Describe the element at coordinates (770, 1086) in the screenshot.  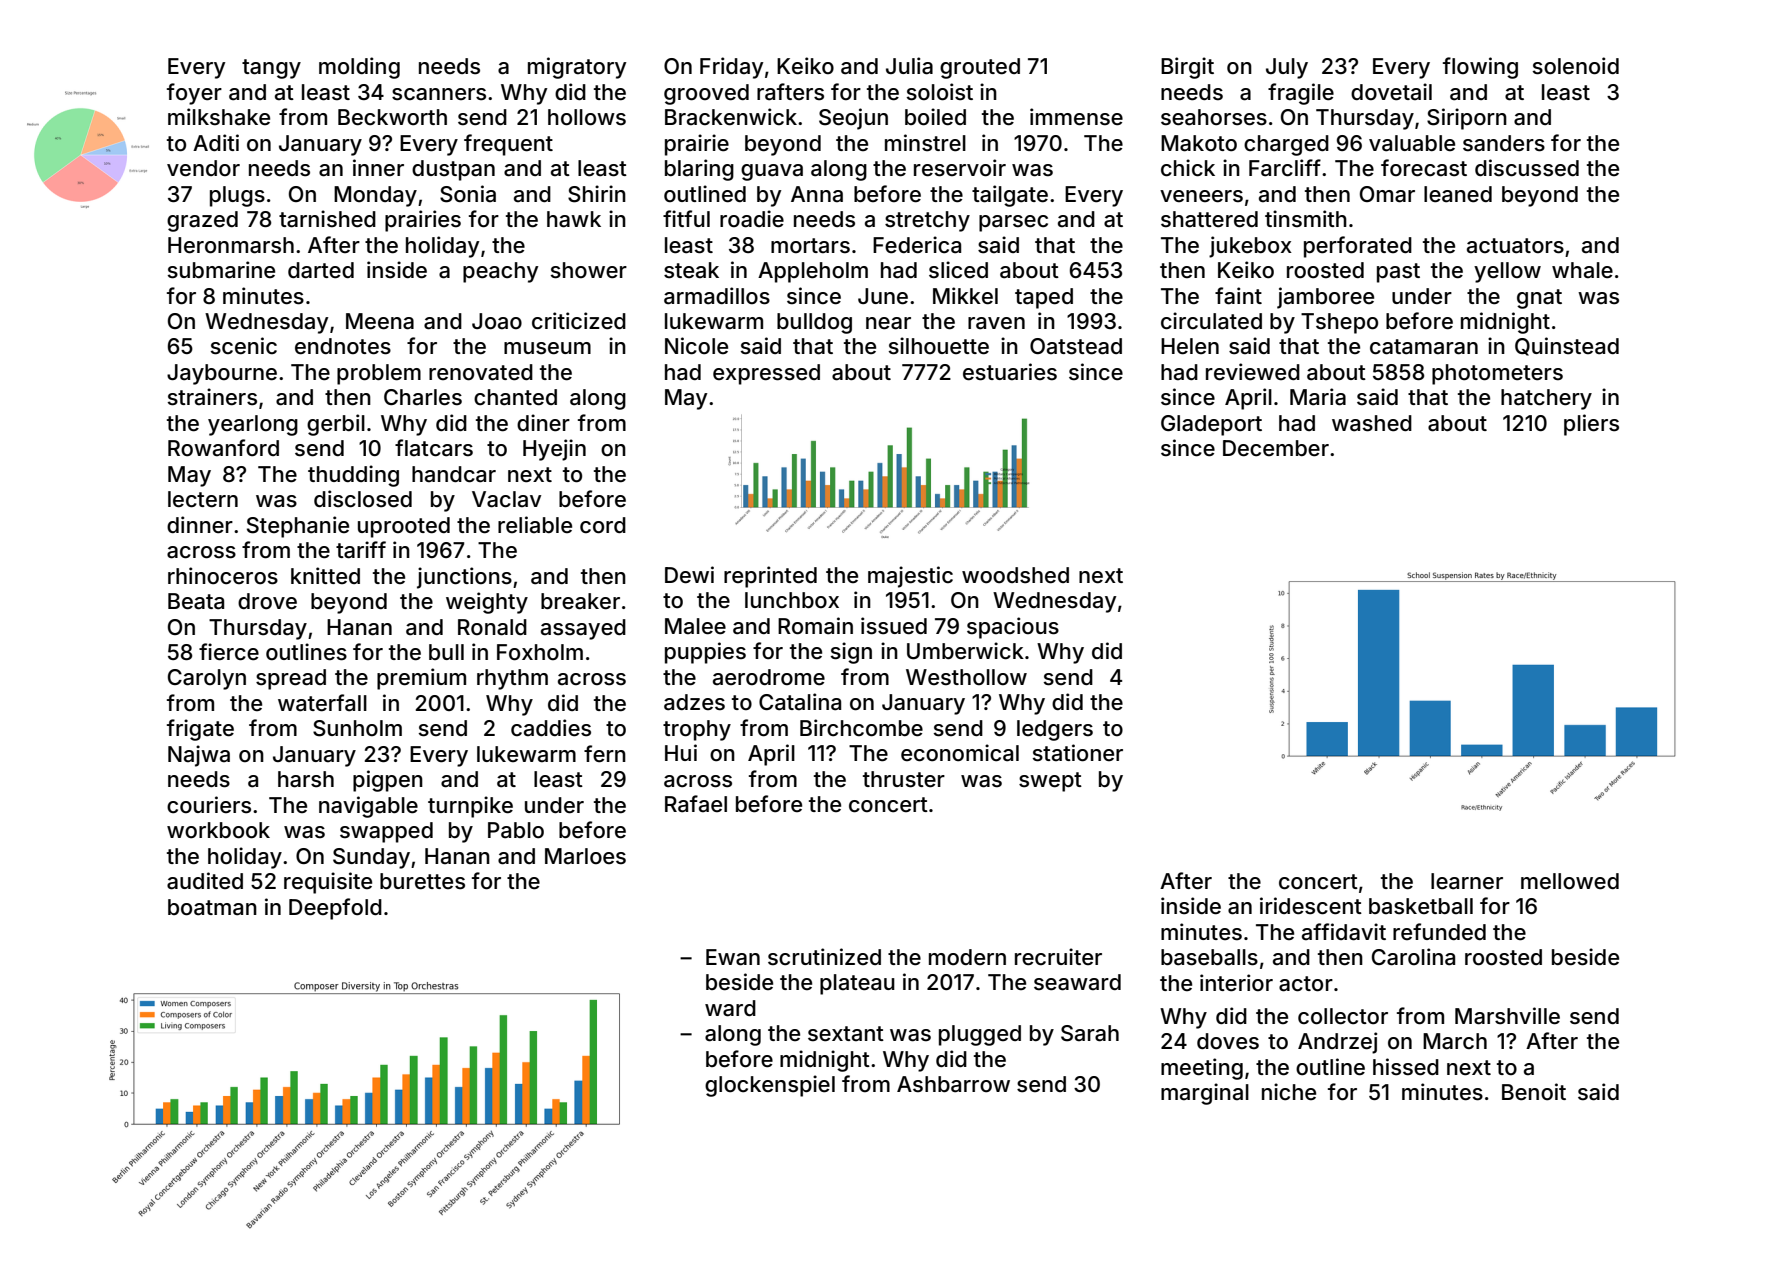
I see `glockenspiel` at that location.
